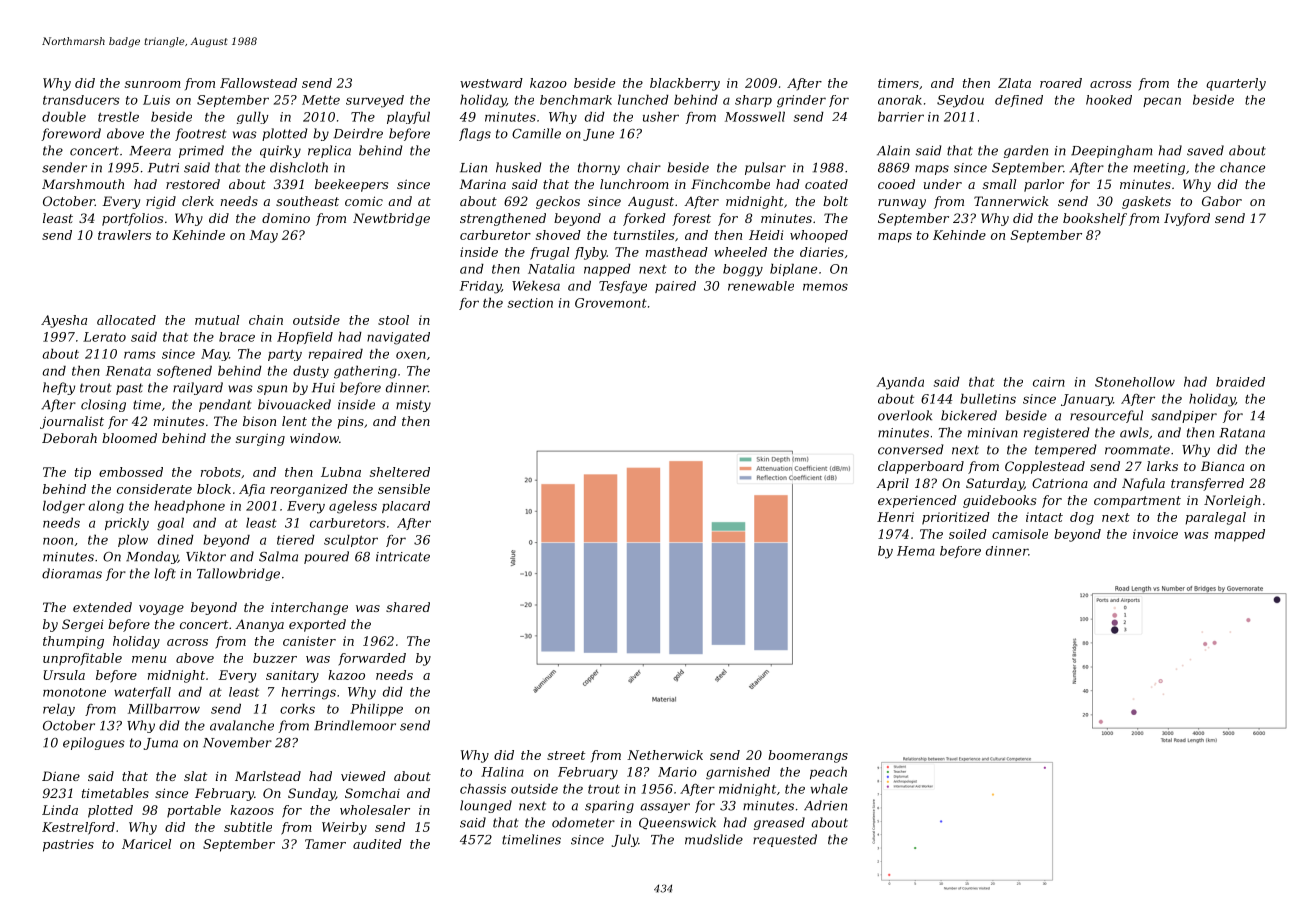 Image resolution: width=1308 pixels, height=924 pixels. What do you see at coordinates (644, 167) in the screenshot?
I see `chair` at bounding box center [644, 167].
